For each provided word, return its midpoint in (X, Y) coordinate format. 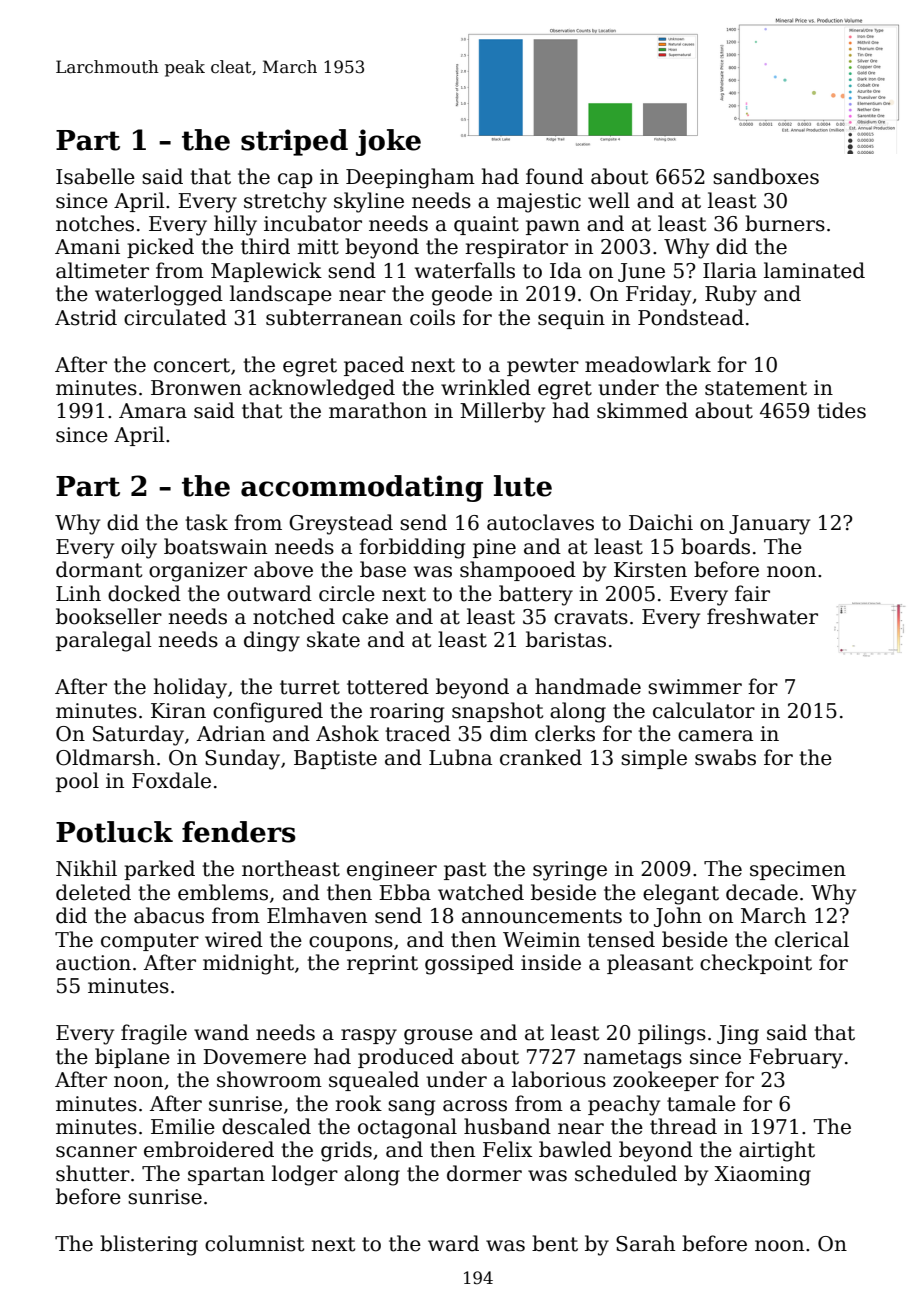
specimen (798, 870)
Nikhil (86, 868)
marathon (378, 410)
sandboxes (766, 176)
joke (388, 142)
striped (294, 142)
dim (509, 733)
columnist (254, 1243)
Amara (153, 411)
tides (841, 410)
